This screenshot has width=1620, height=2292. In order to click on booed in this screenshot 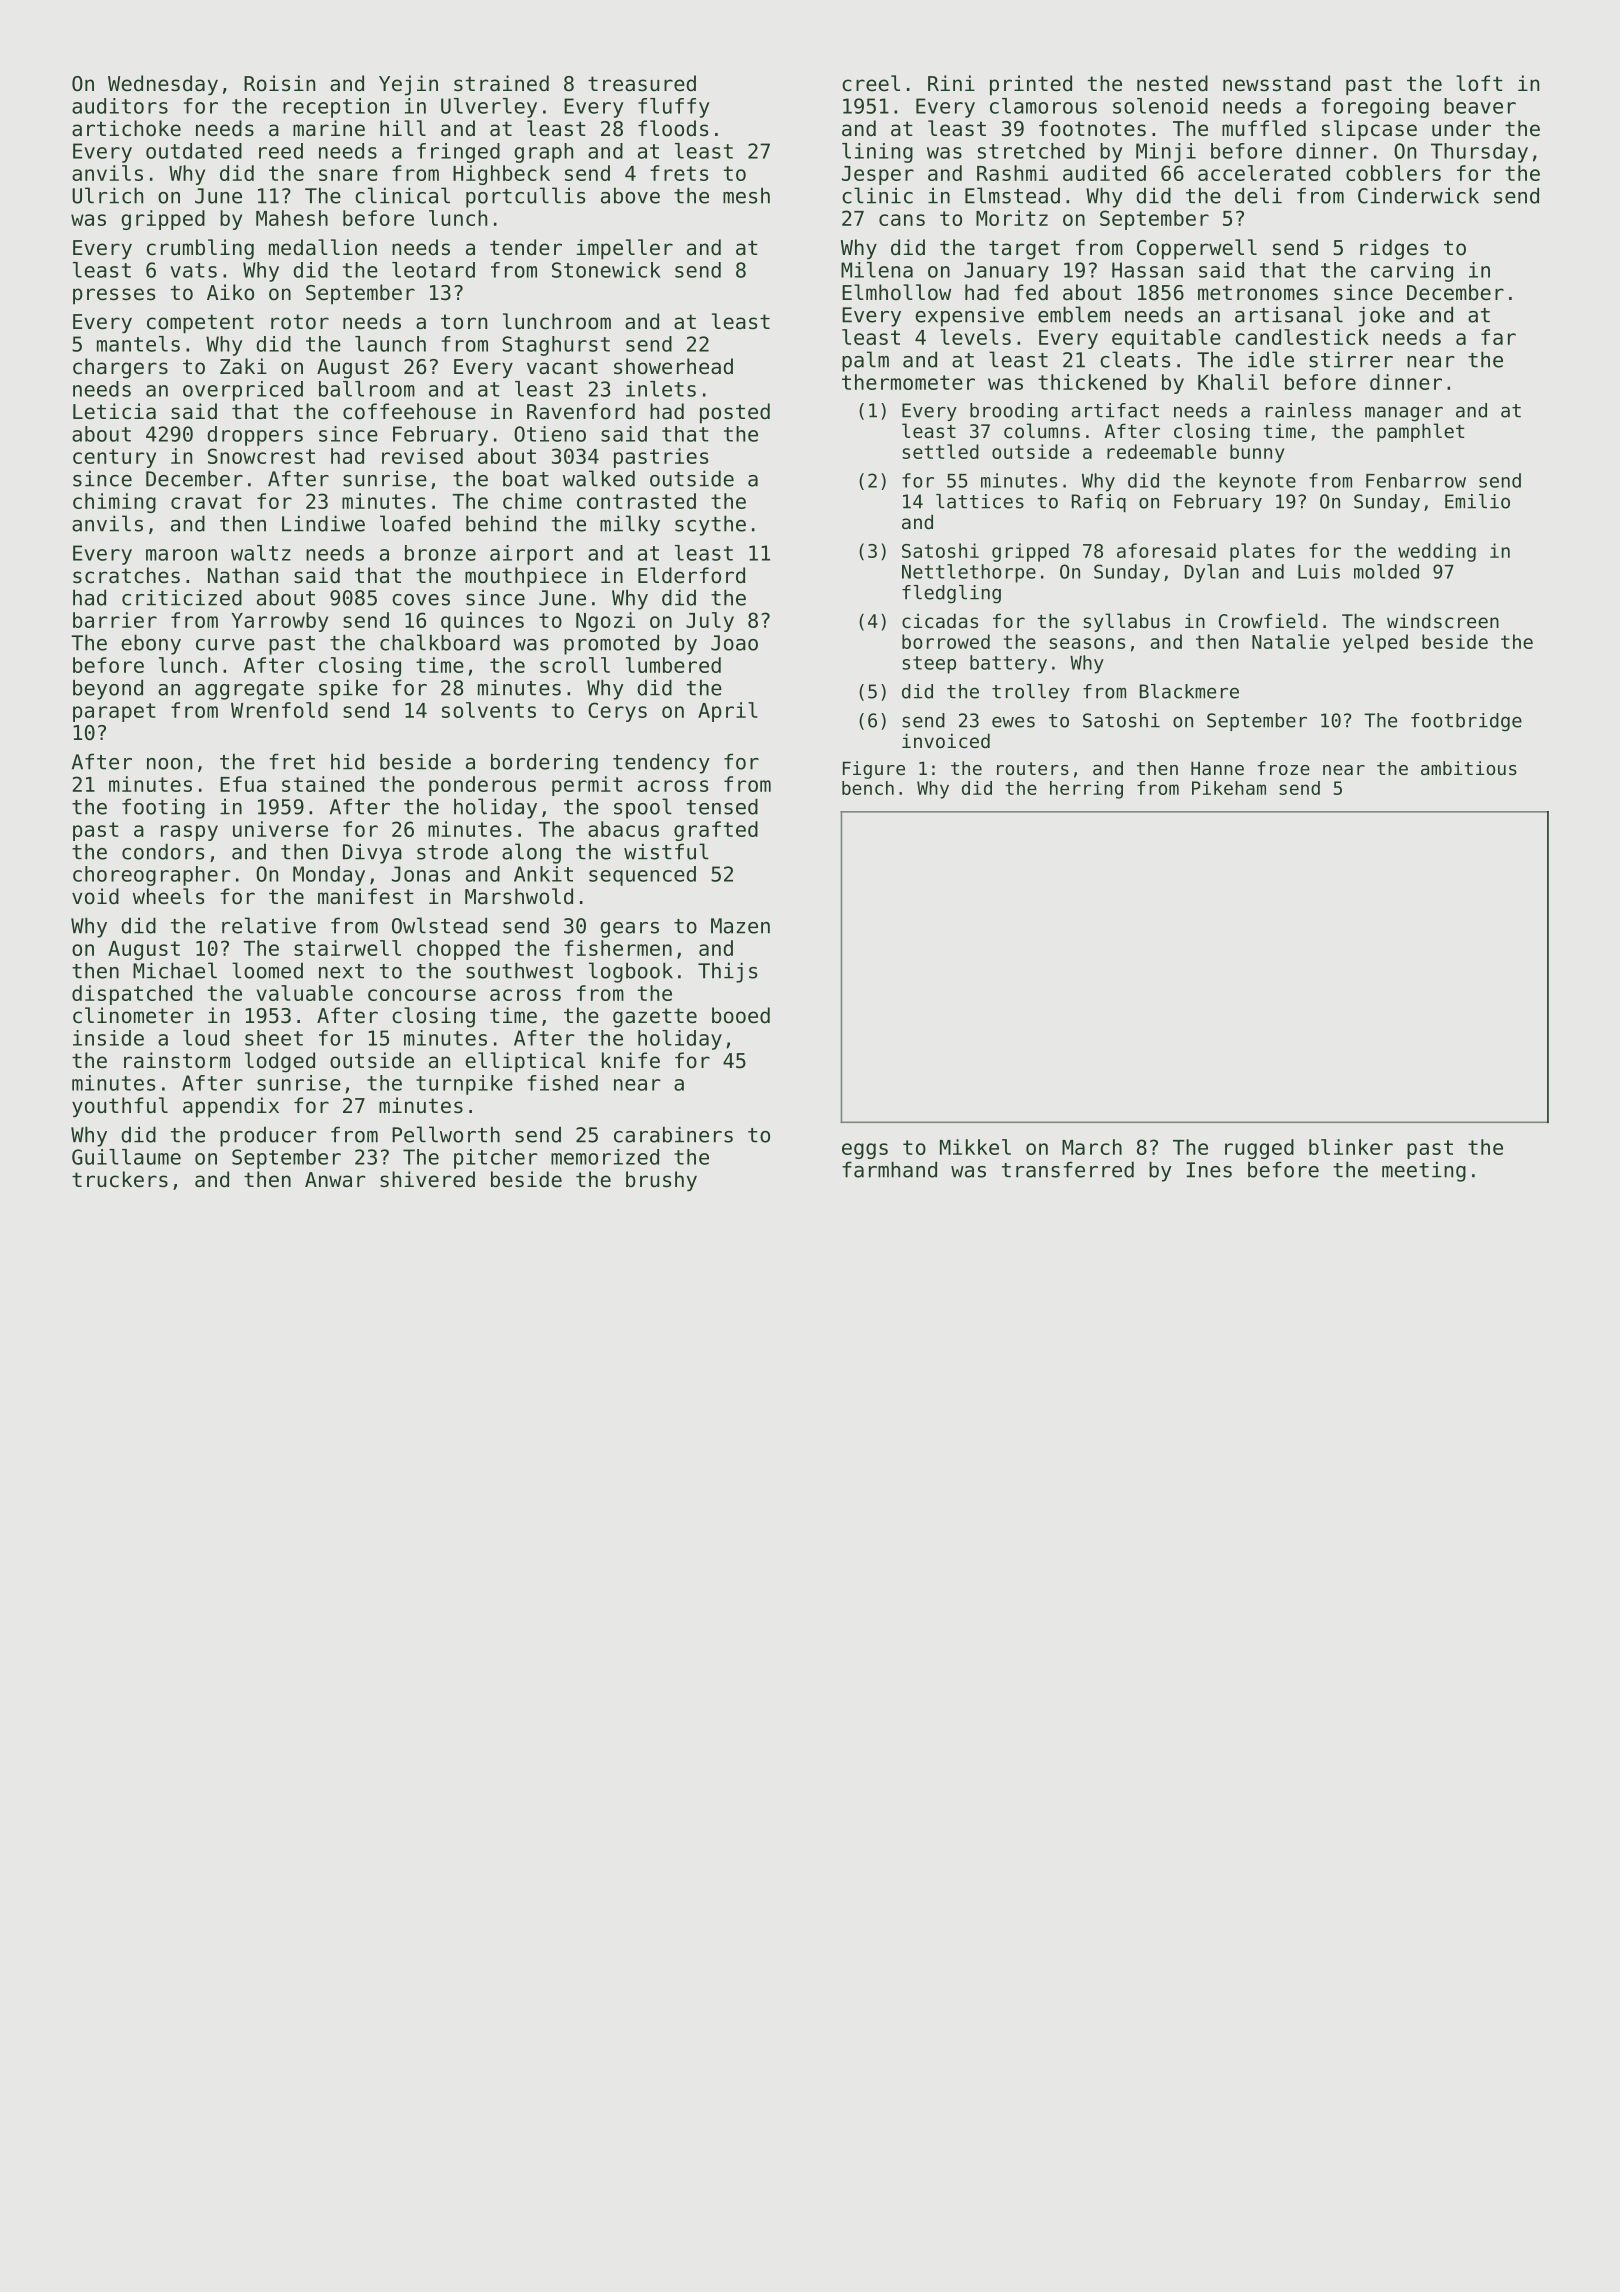, I will do `click(741, 1015)`.
